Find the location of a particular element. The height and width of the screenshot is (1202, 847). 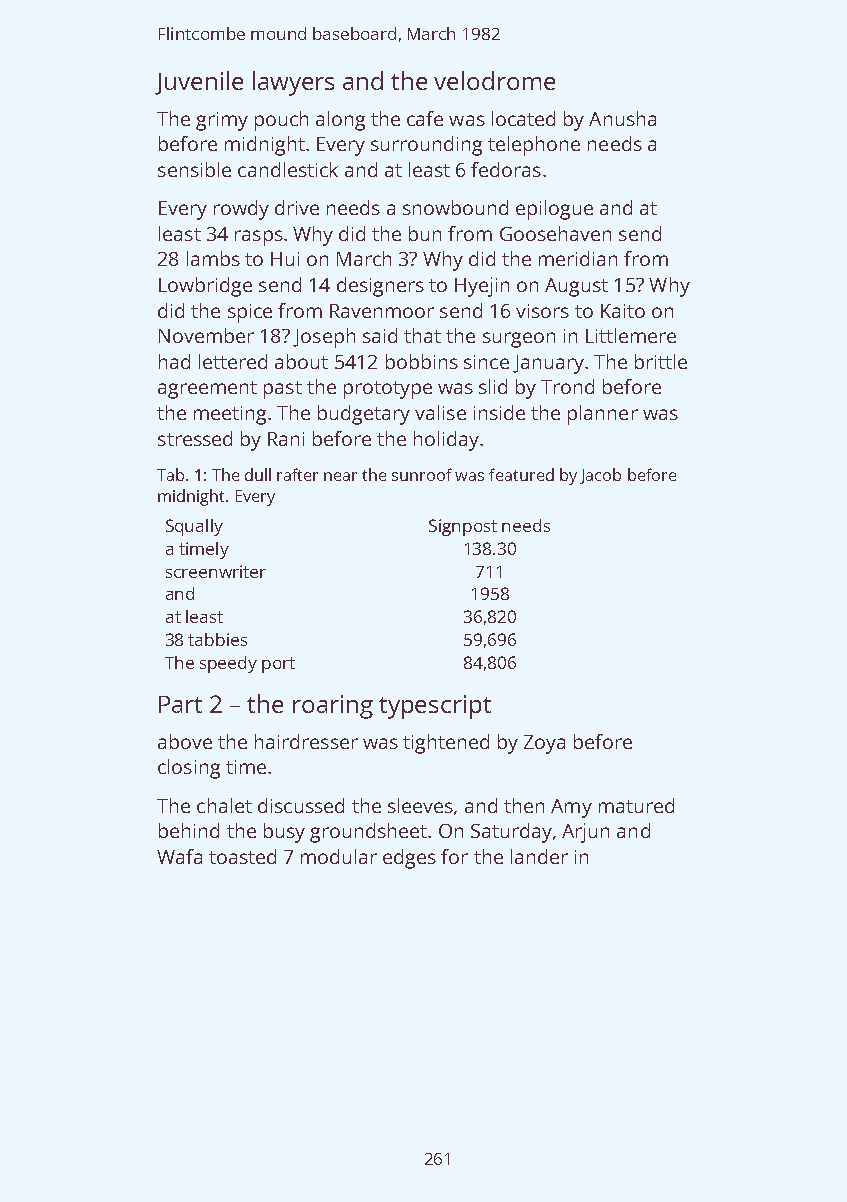

past is located at coordinates (283, 390).
